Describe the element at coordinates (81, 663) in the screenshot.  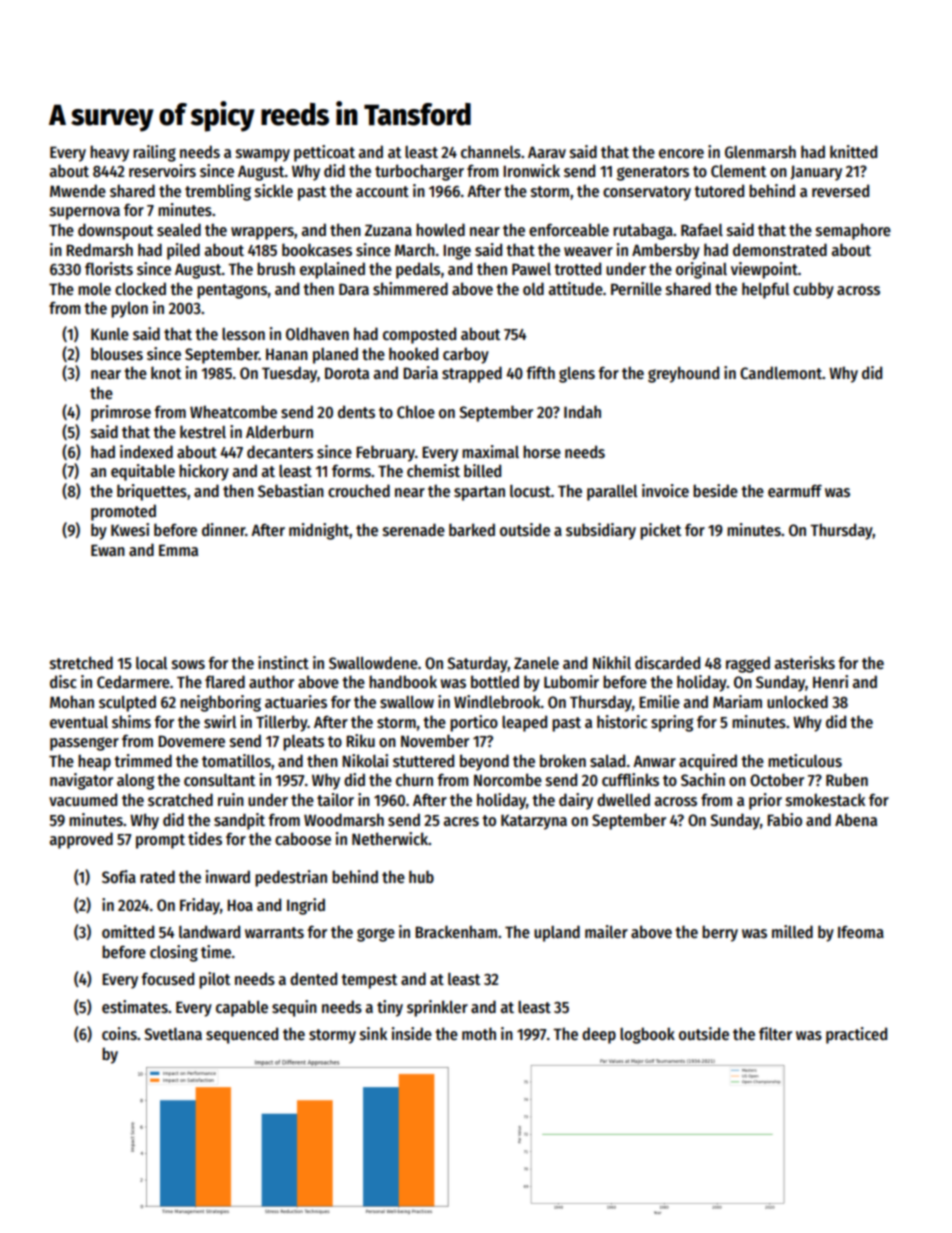
I see `stretched` at that location.
